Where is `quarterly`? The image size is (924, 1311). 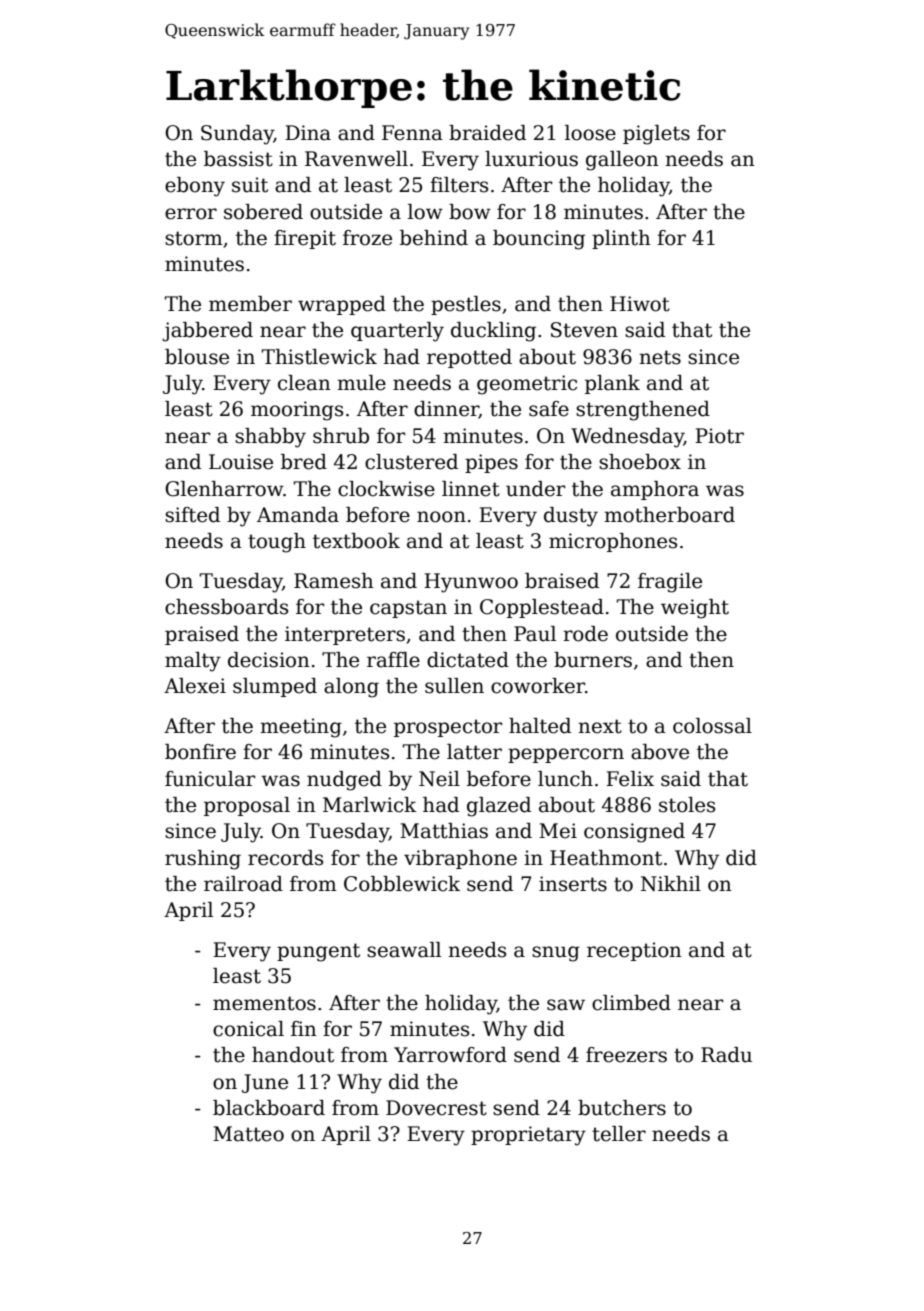 quarterly is located at coordinates (397, 332).
